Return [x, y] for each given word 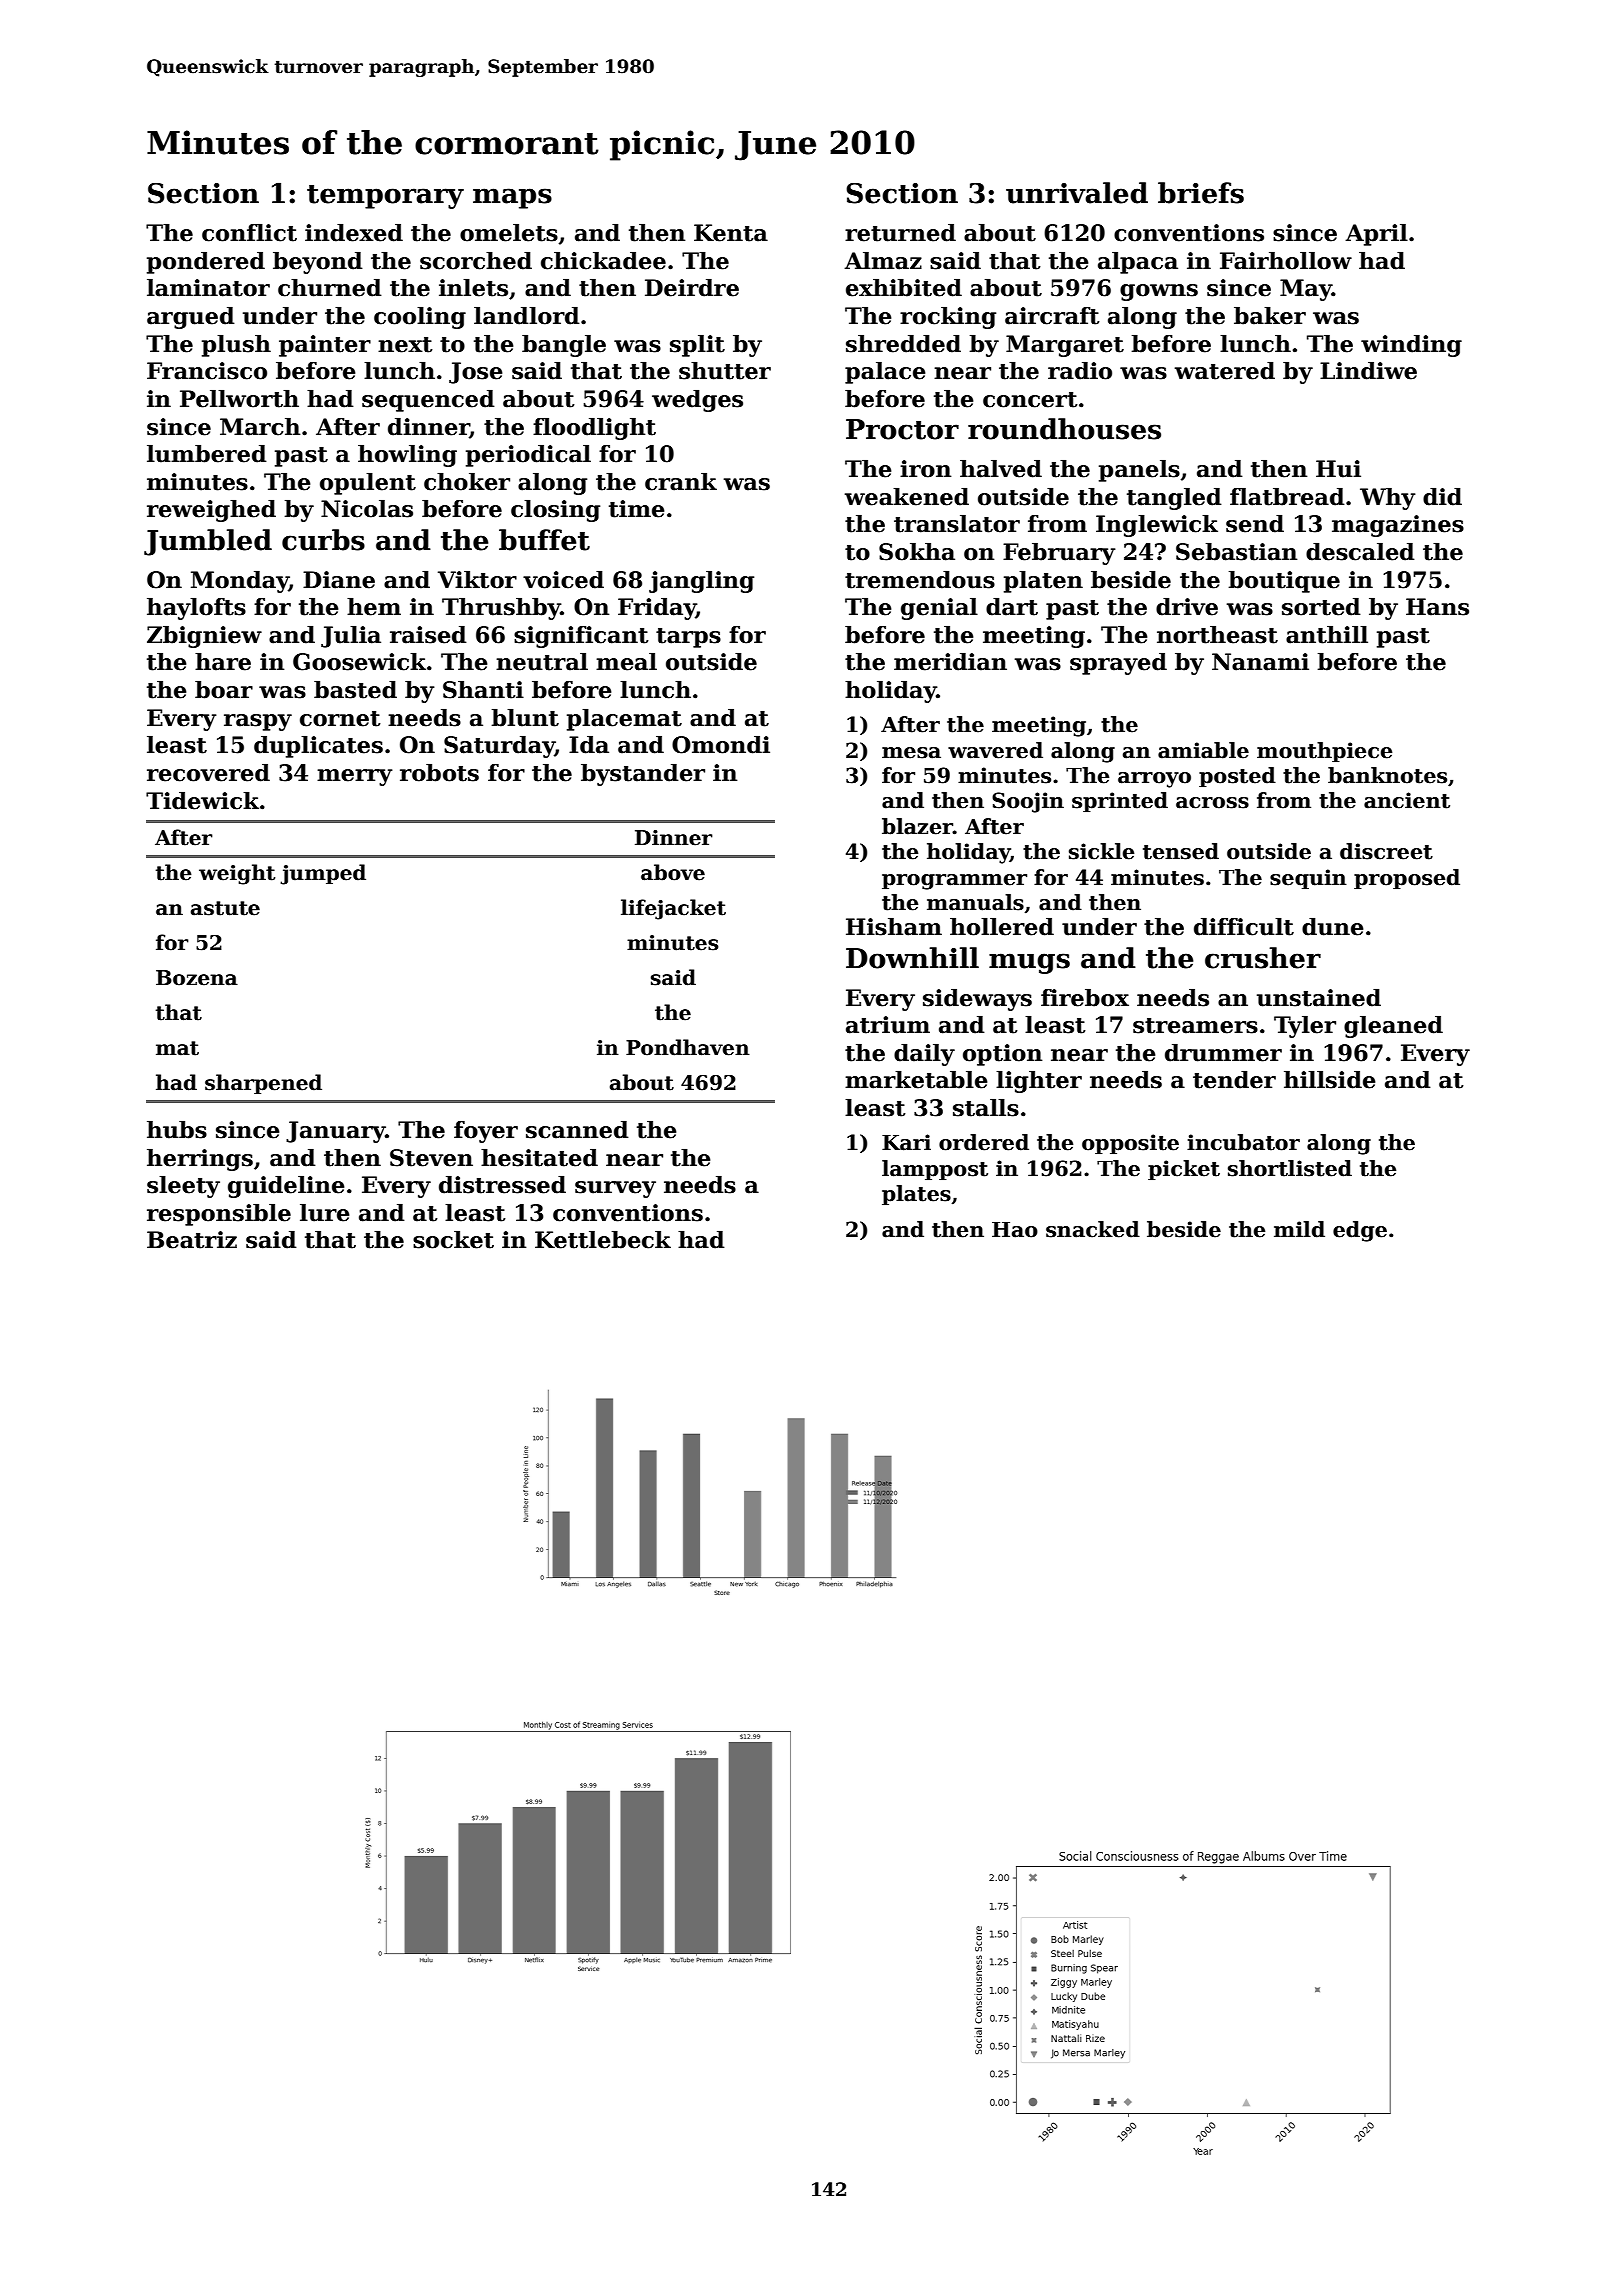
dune [1333, 927]
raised [428, 635]
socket [453, 1240]
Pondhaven [688, 1047]
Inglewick [1157, 526]
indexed [354, 233]
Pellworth [239, 399]
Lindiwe [1368, 371]
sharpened [263, 1084]
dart [1012, 607]
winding [1411, 346]
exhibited [904, 288]
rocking [948, 318]
